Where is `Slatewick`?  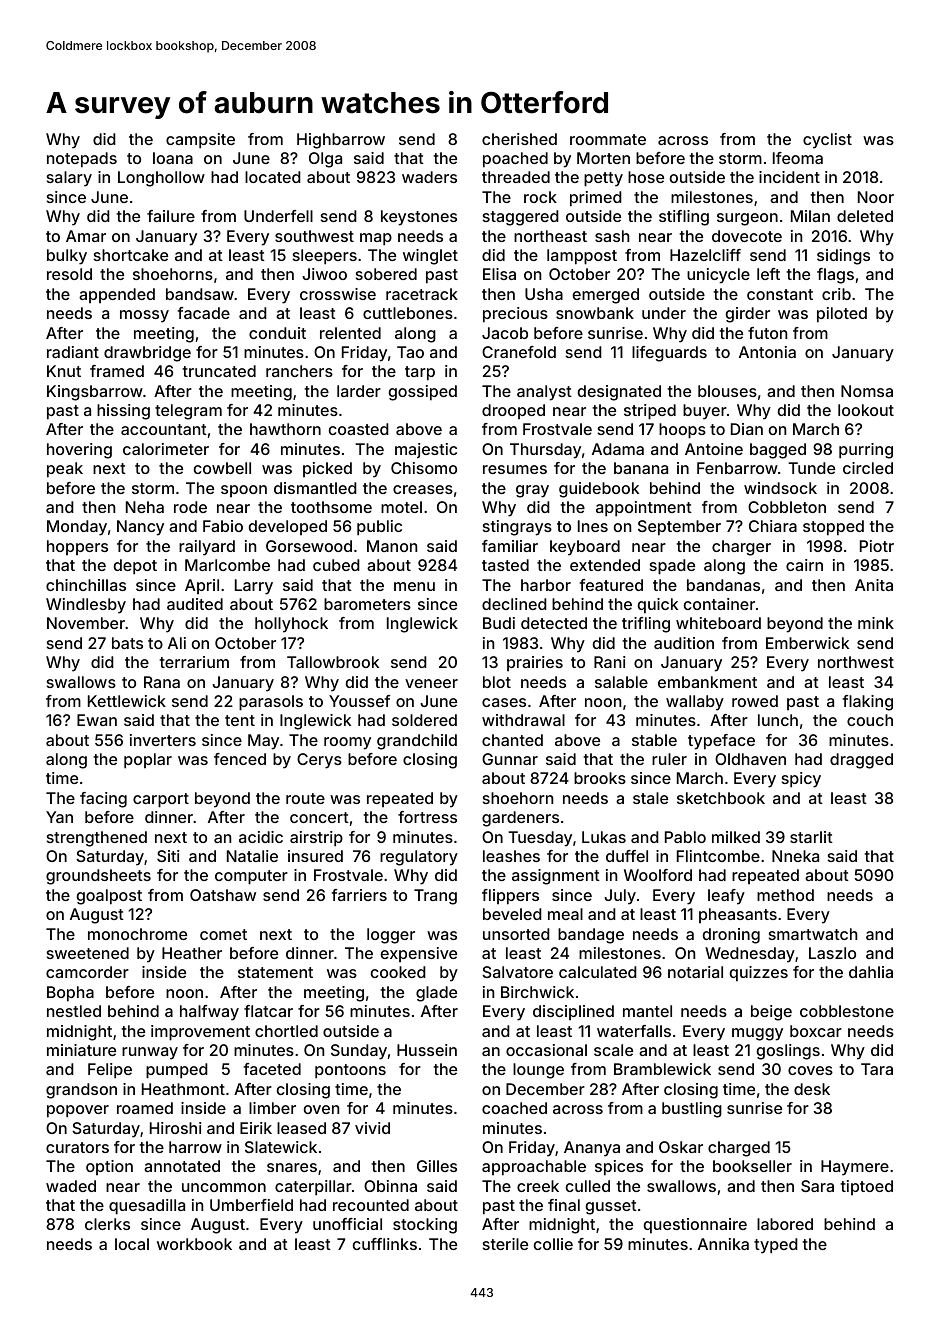
Slatewick is located at coordinates (281, 1147).
